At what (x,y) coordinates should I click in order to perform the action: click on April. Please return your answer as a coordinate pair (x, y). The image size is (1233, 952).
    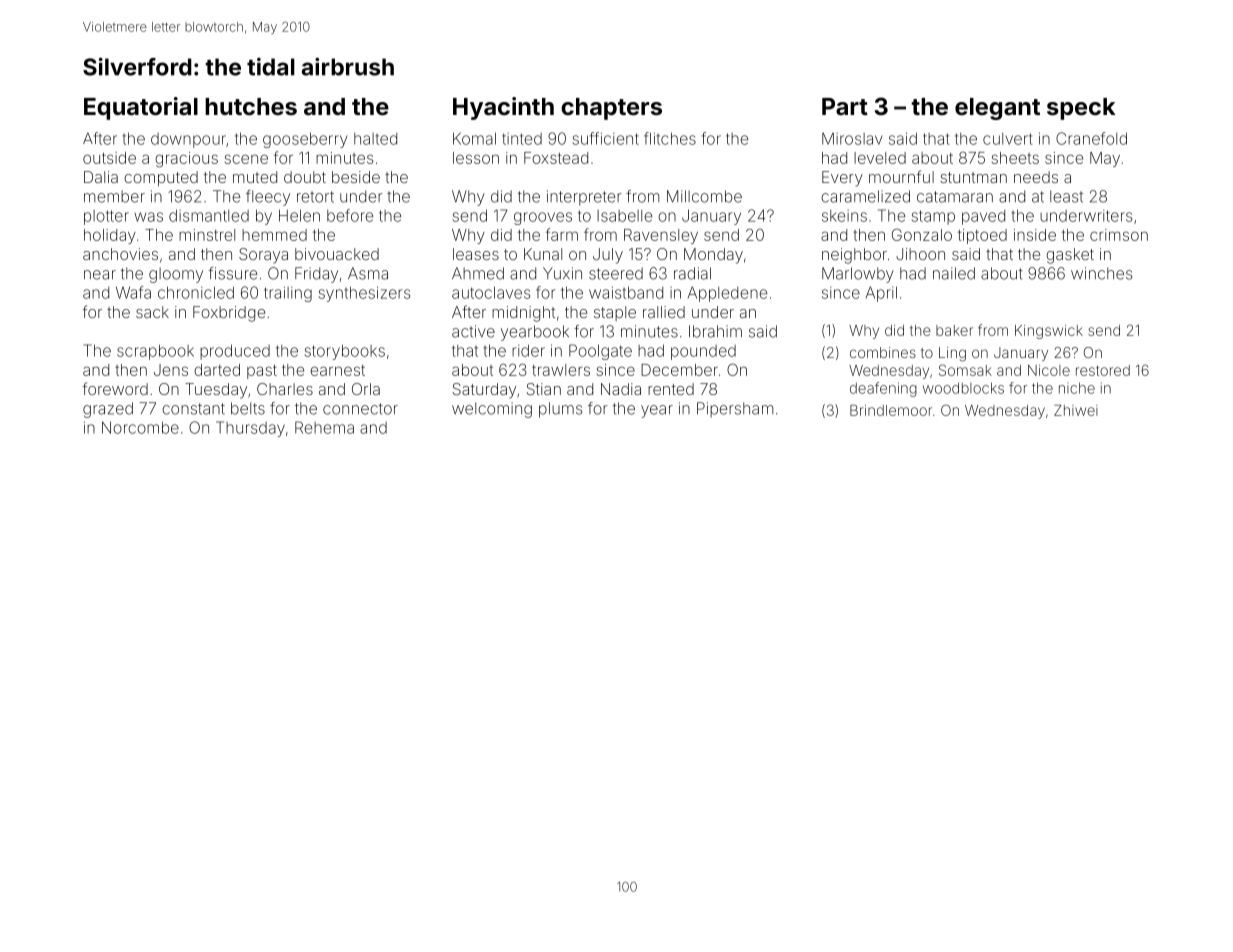
    Looking at the image, I should click on (881, 294).
